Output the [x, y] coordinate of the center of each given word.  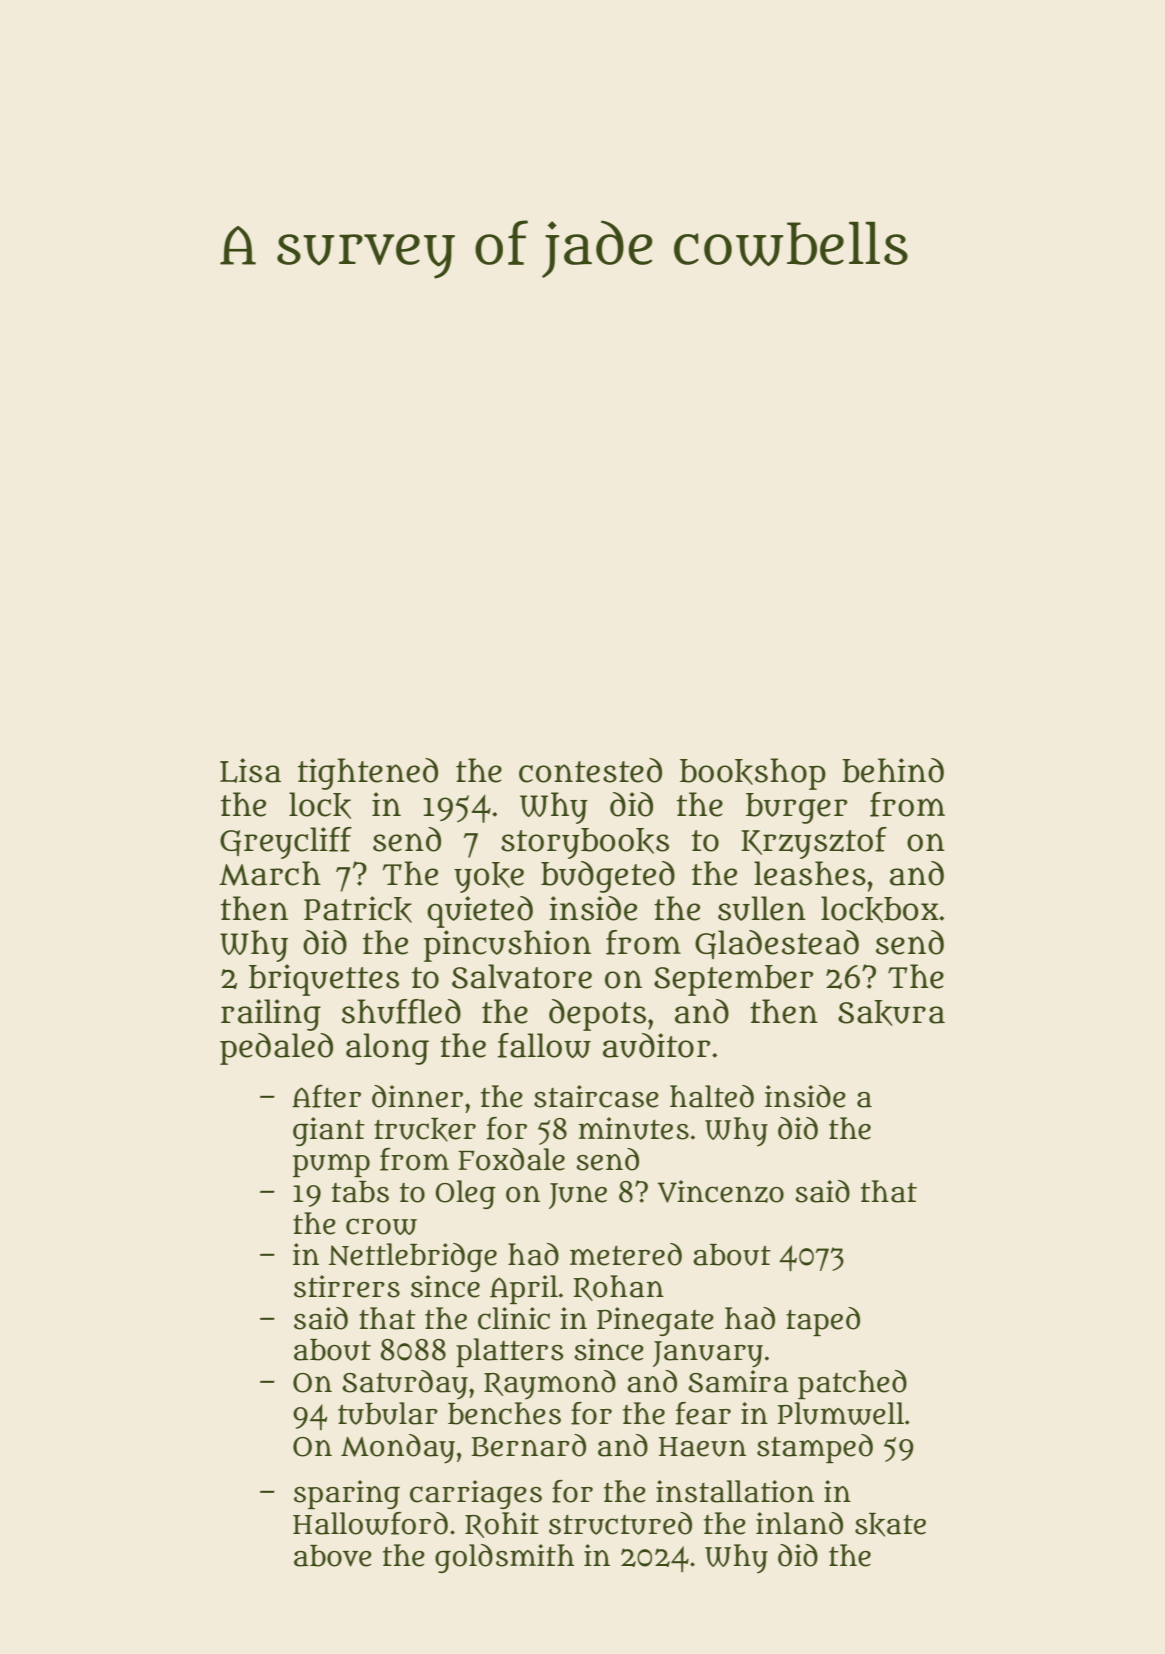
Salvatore [522, 976]
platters [509, 1352]
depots [597, 1015]
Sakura [891, 1013]
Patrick [358, 909]
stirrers [347, 1286]
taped [823, 1321]
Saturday [405, 1385]
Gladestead [777, 944]
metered [626, 1254]
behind [893, 770]
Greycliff [286, 843]
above [333, 1556]
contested [590, 770]
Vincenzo [721, 1191]
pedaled [276, 1049]
